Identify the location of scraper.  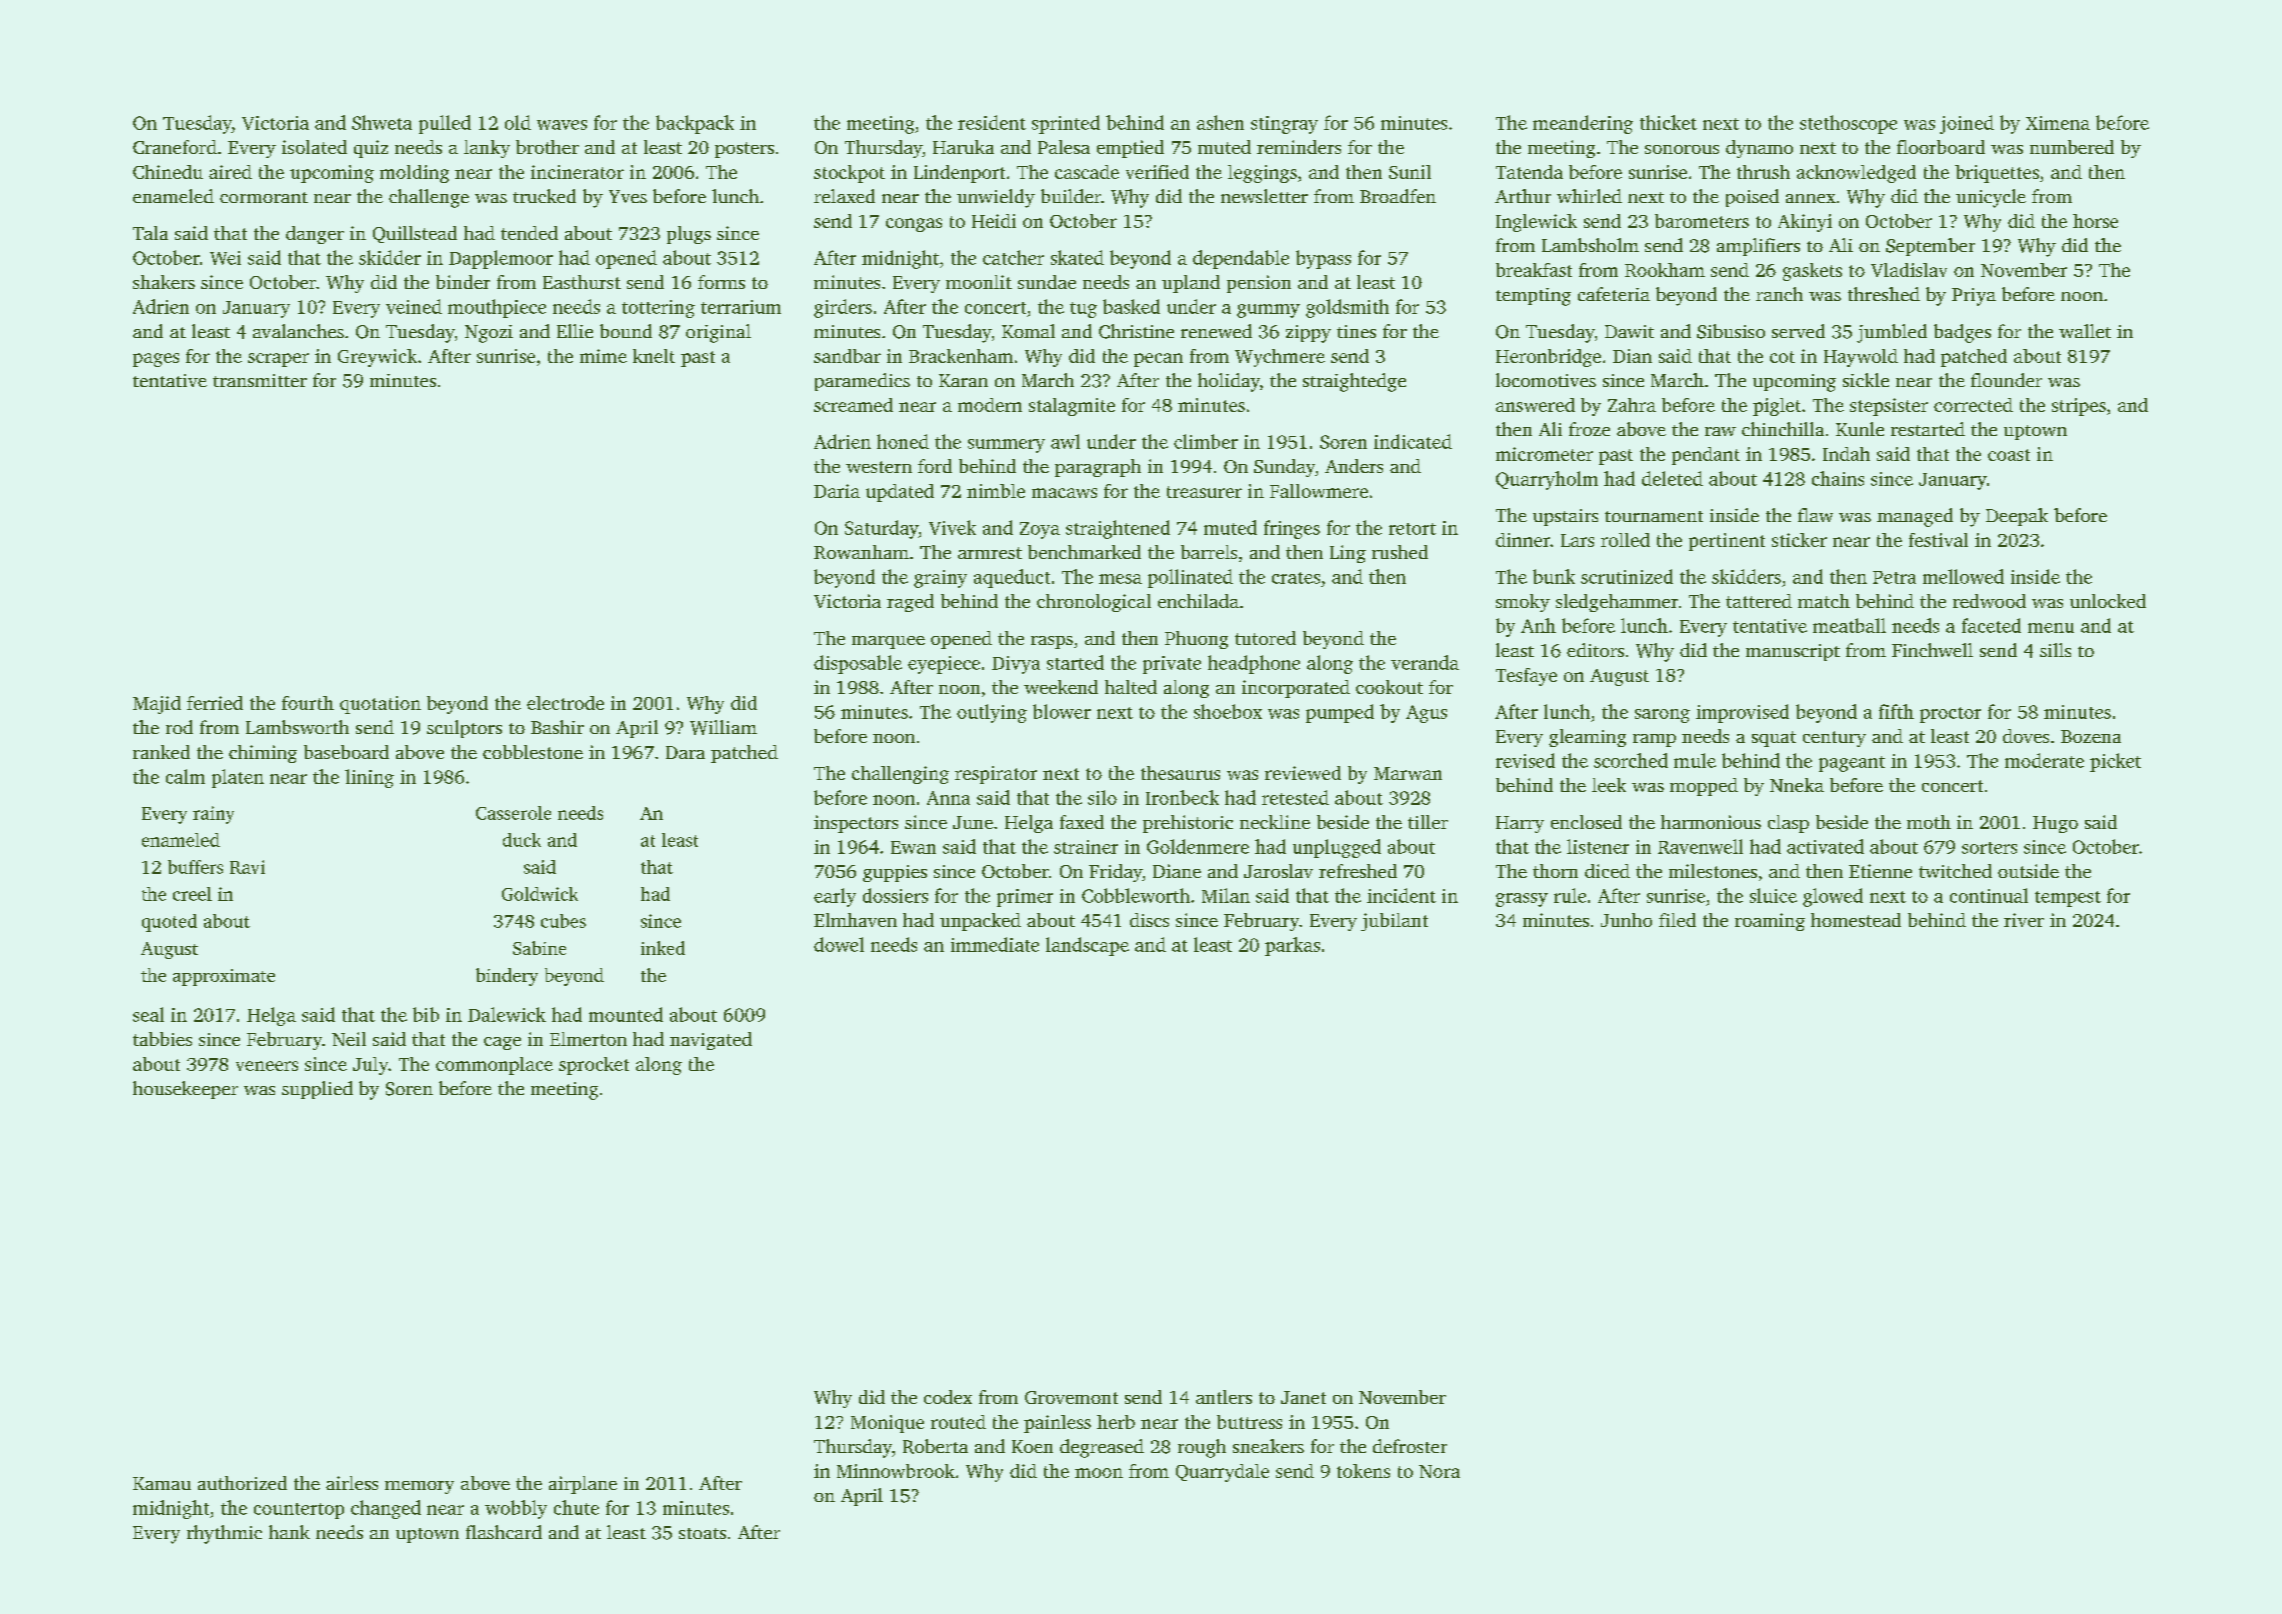
(278, 360).
